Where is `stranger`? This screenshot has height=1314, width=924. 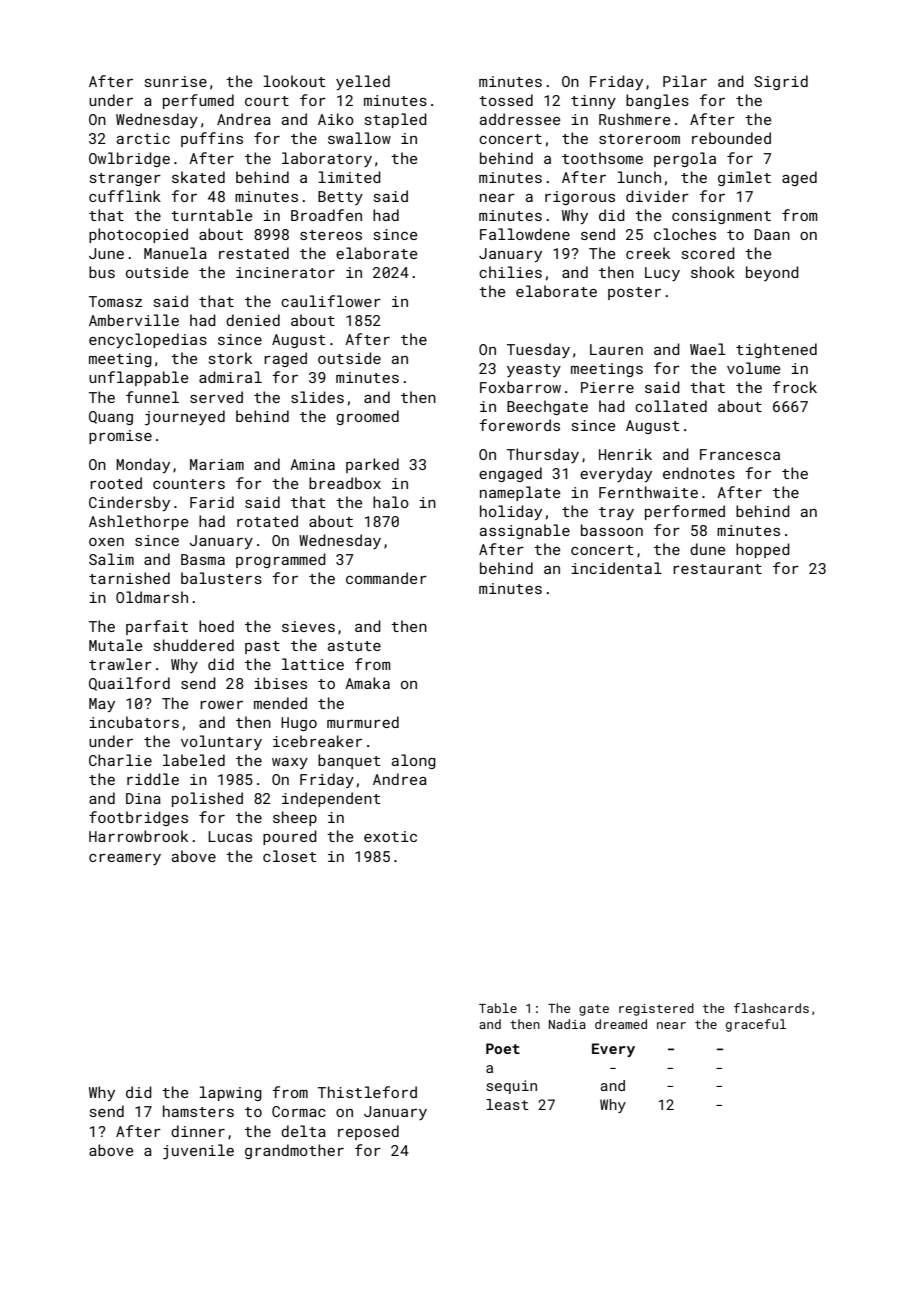 stranger is located at coordinates (125, 179).
